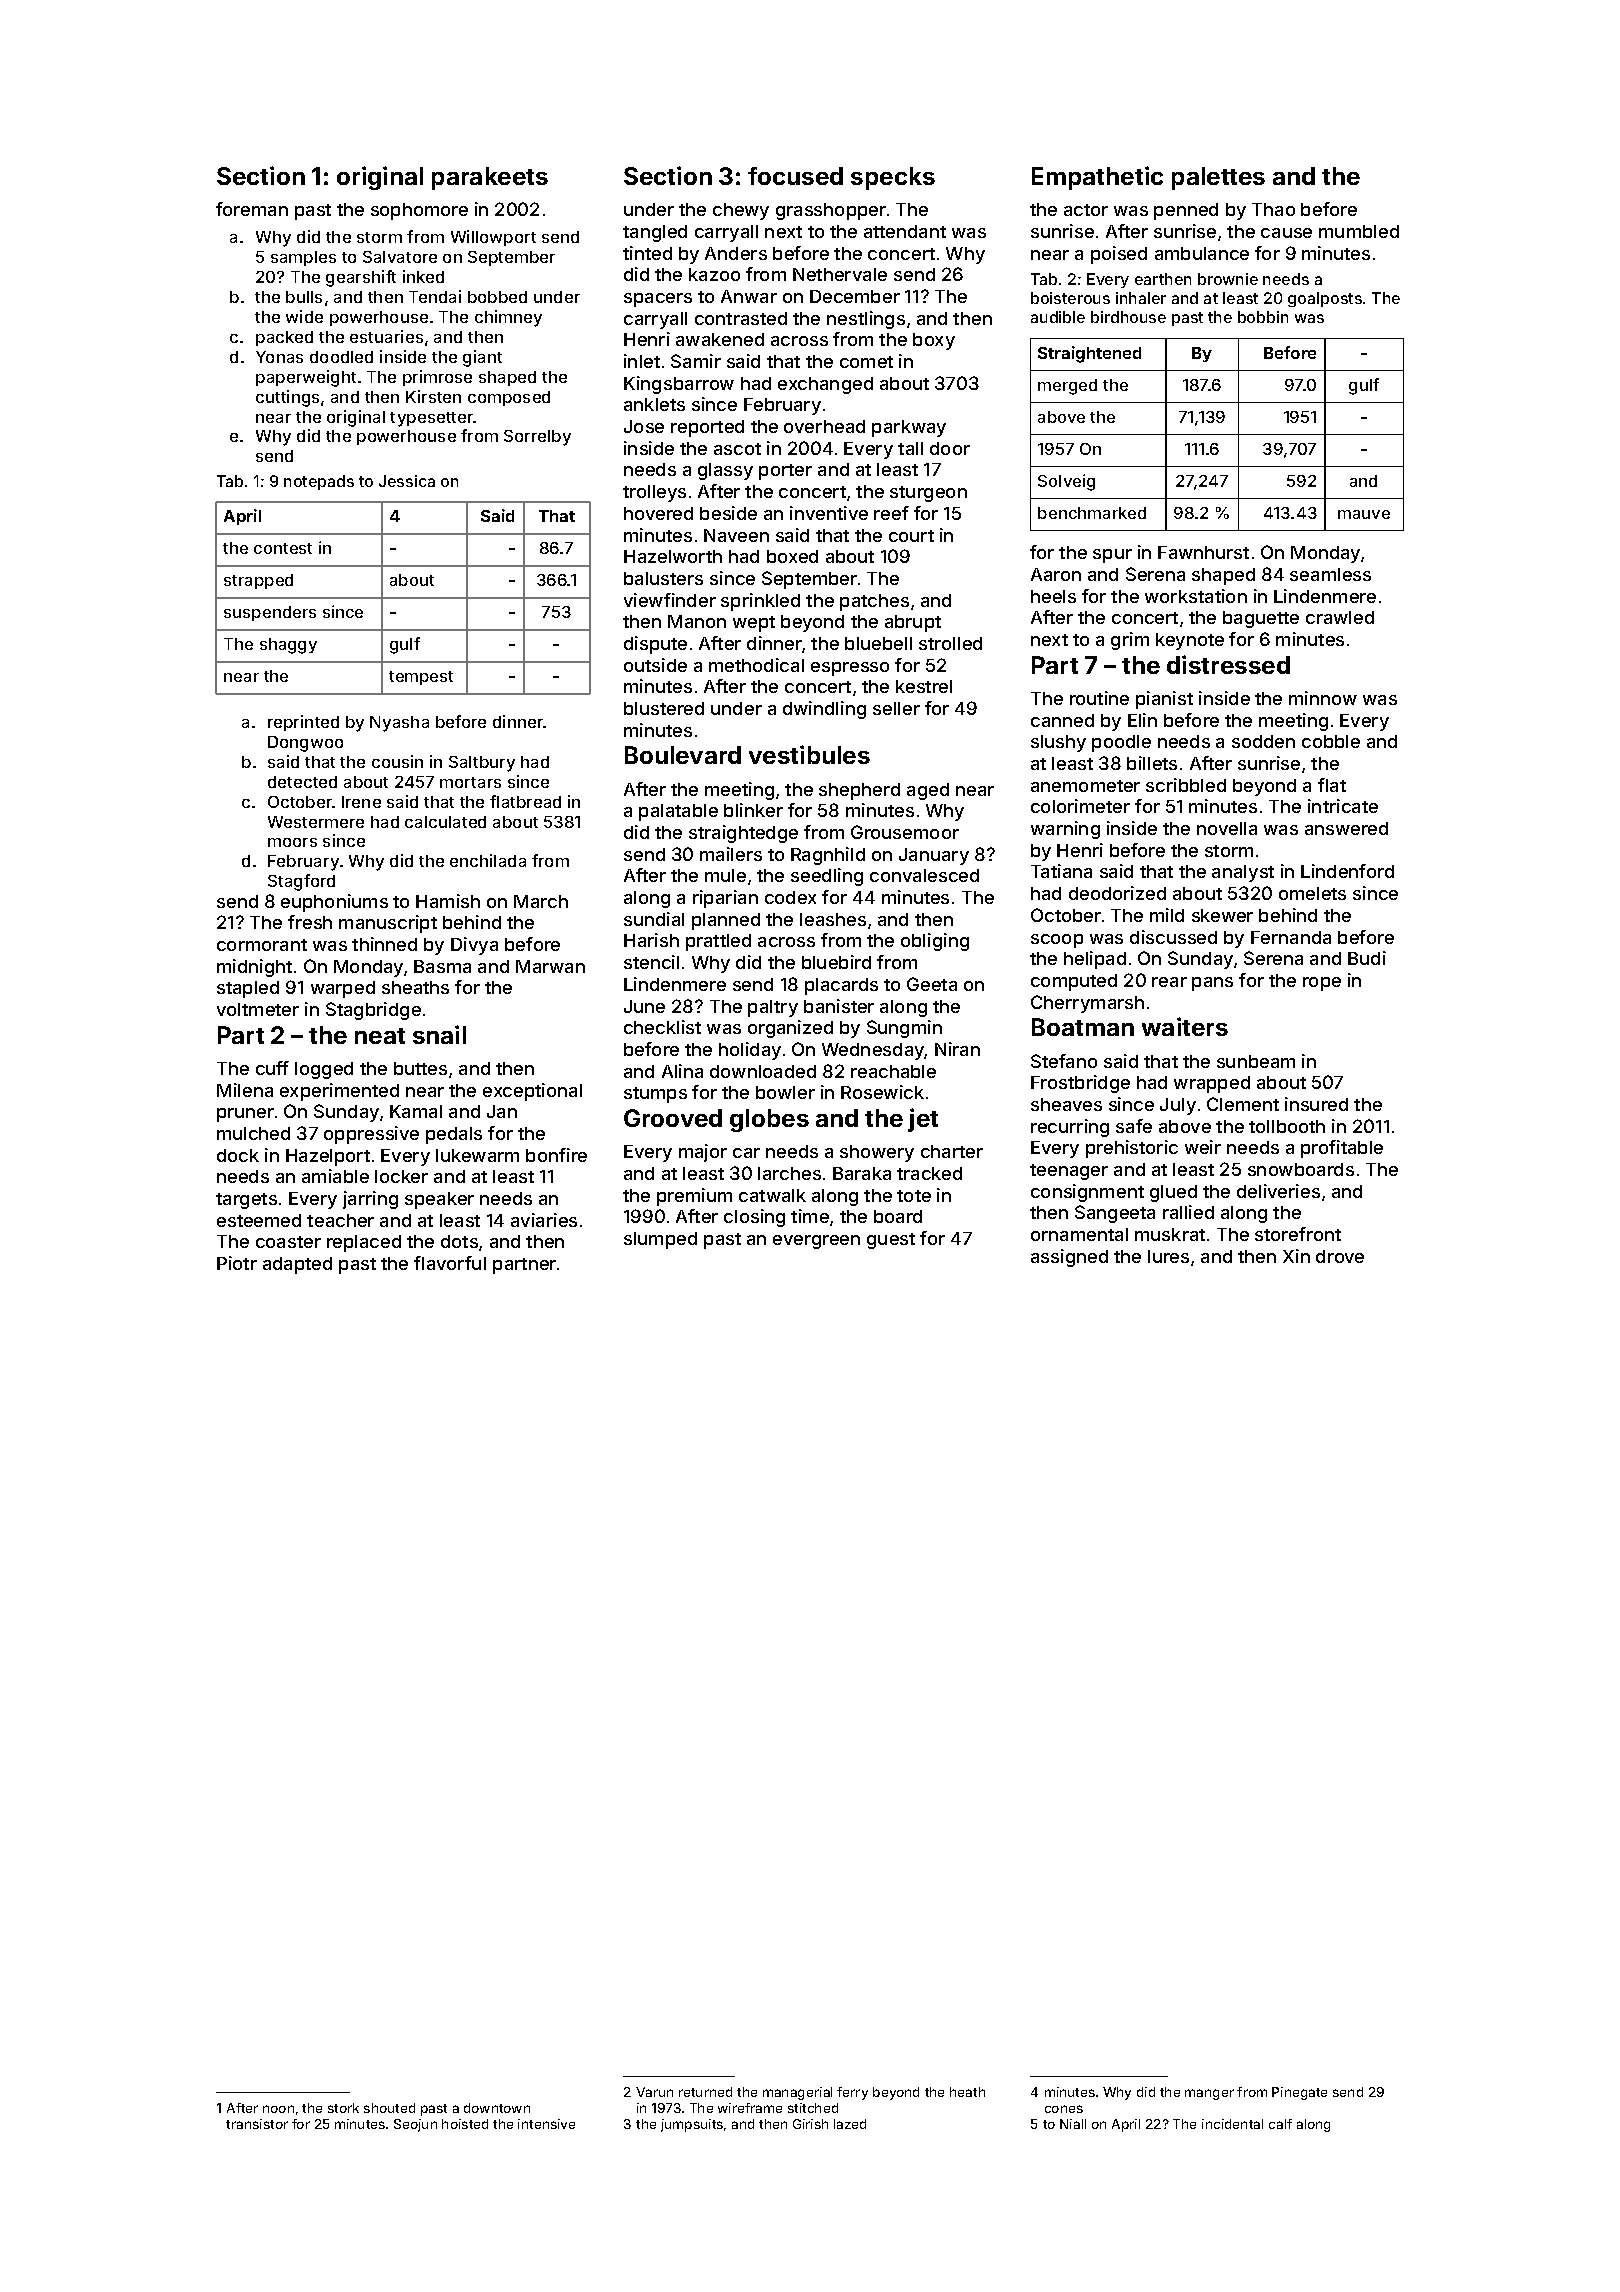 The width and height of the screenshot is (1620, 2292). I want to click on profitable, so click(1342, 1149).
